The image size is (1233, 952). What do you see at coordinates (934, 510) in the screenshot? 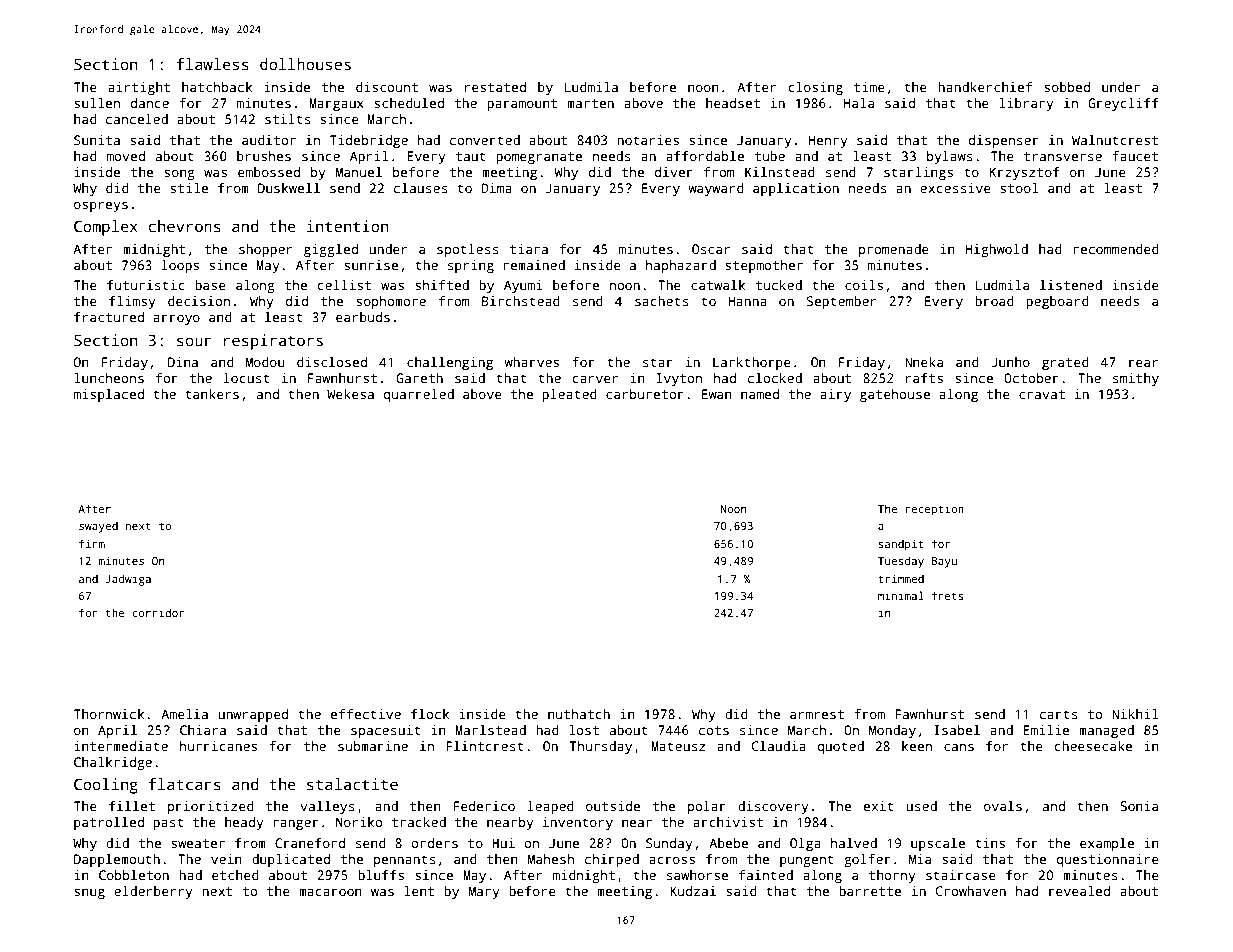
I see `reception` at bounding box center [934, 510].
